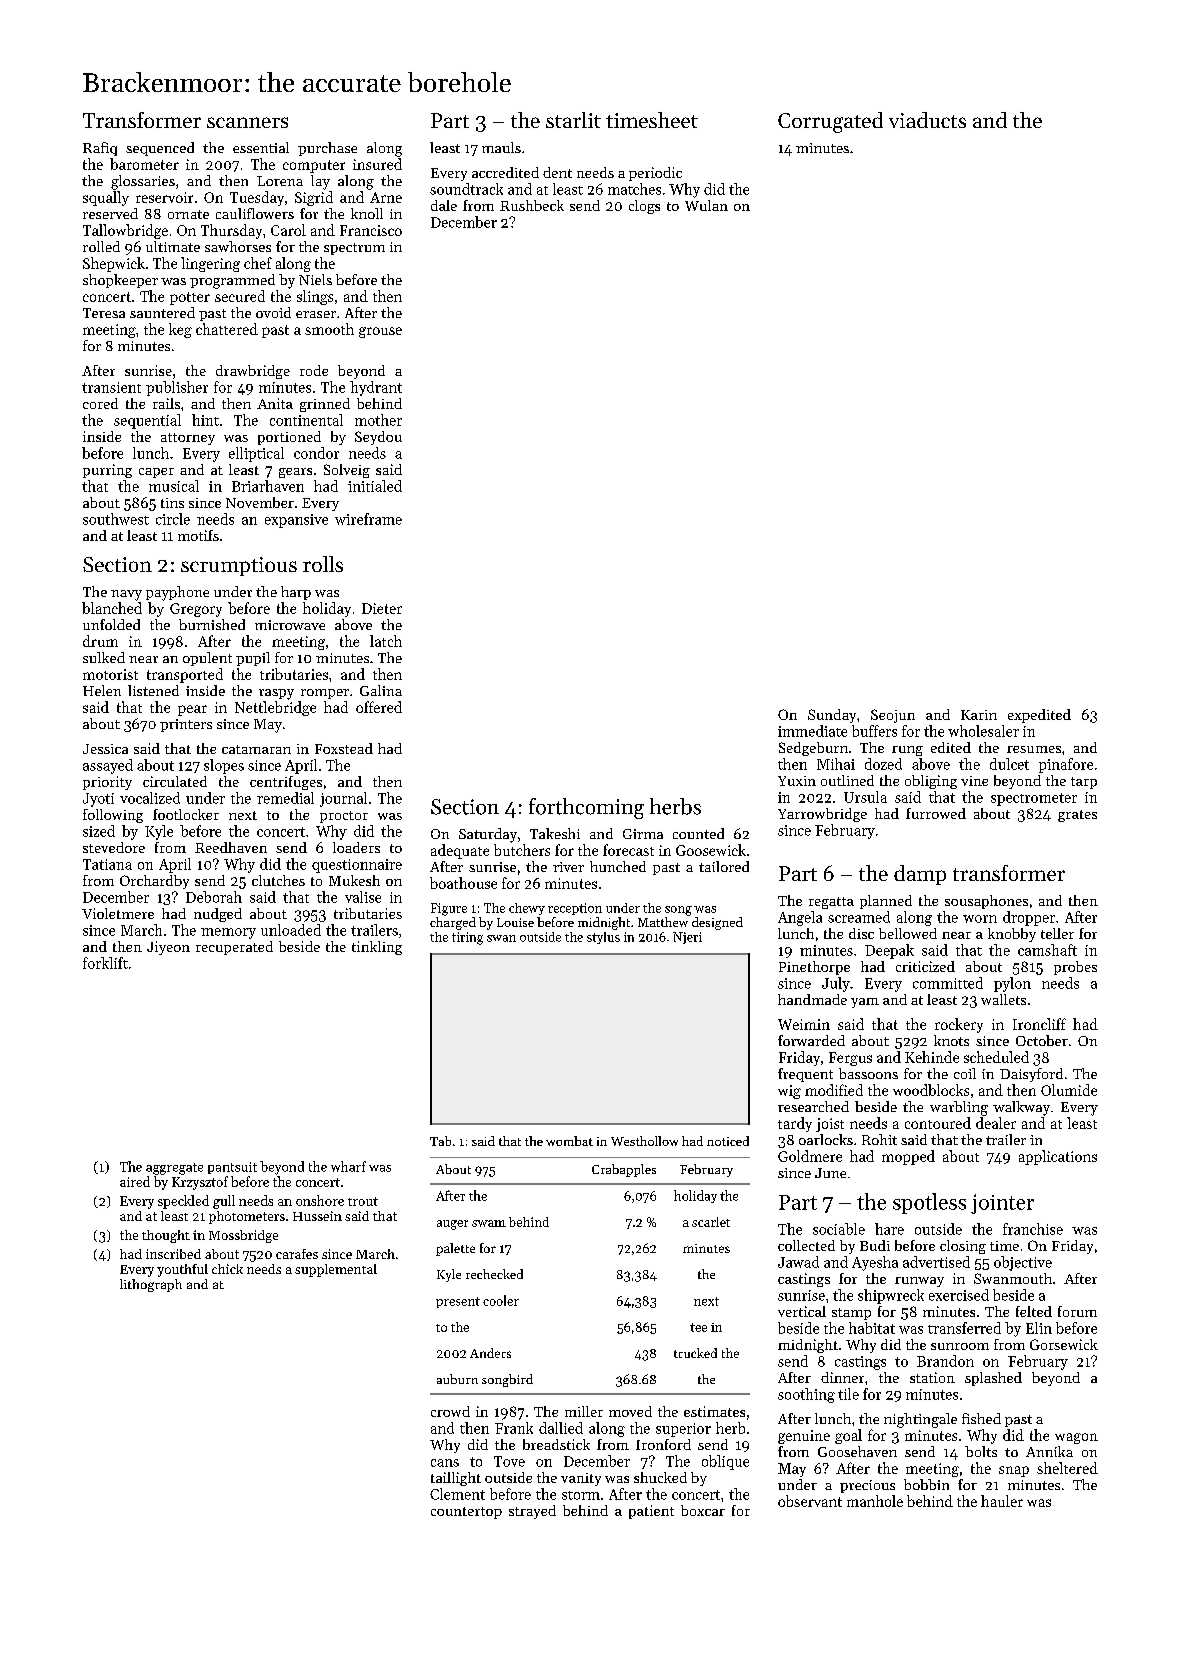 The image size is (1180, 1669). I want to click on harp, so click(296, 593).
